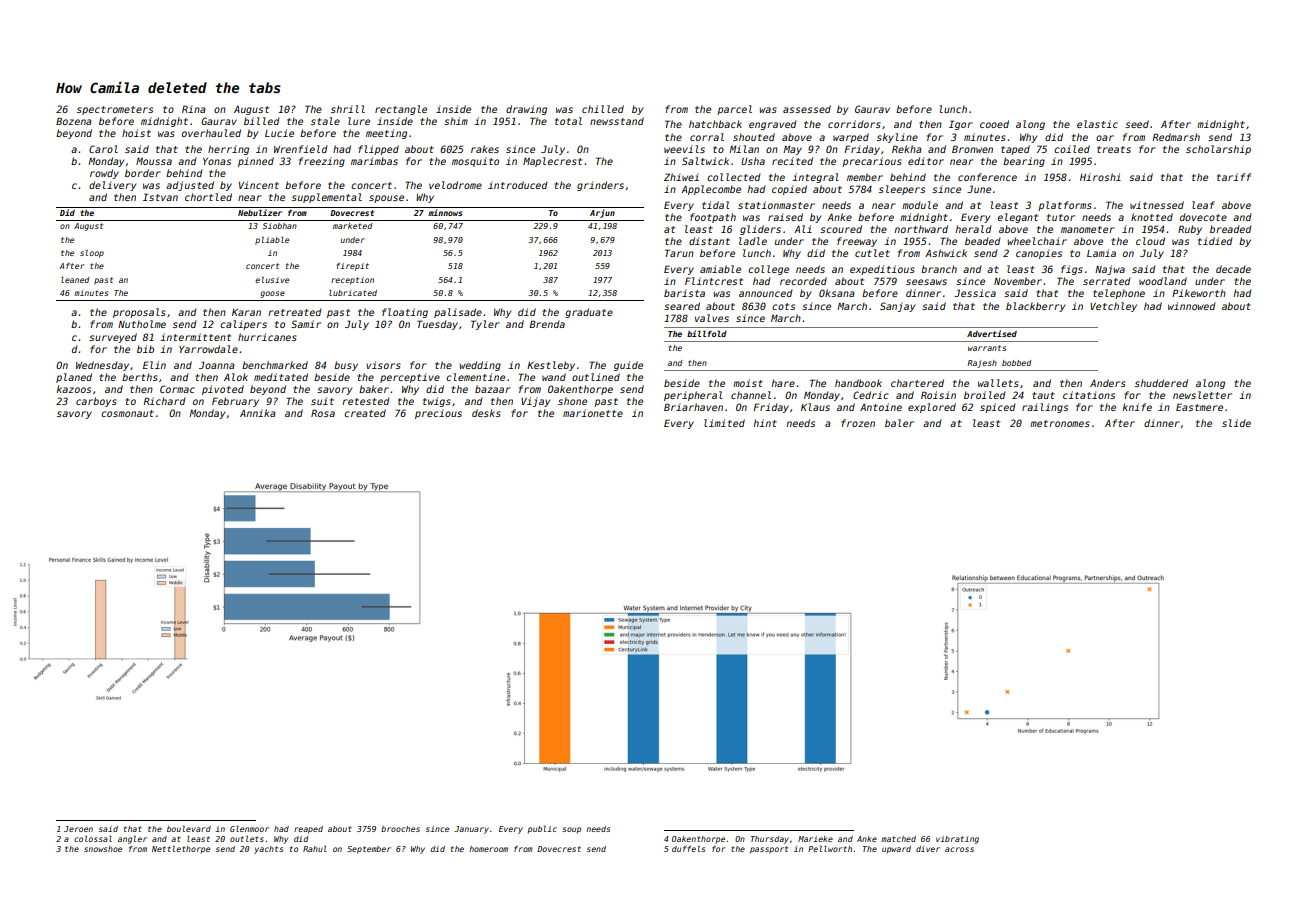  What do you see at coordinates (103, 849) in the screenshot?
I see `snowshoe` at bounding box center [103, 849].
